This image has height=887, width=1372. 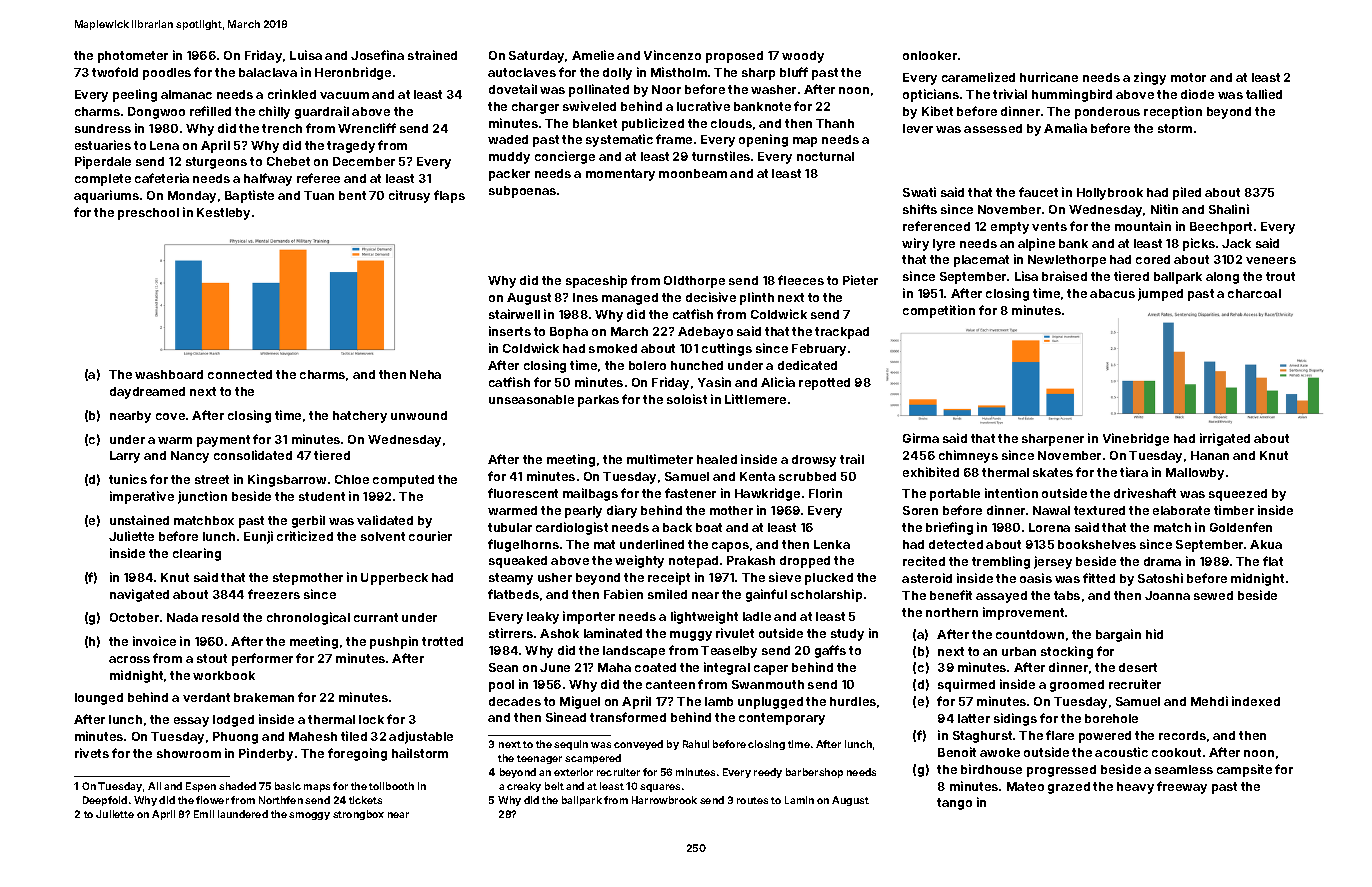 What do you see at coordinates (1145, 493) in the image?
I see `driveshaft` at bounding box center [1145, 493].
